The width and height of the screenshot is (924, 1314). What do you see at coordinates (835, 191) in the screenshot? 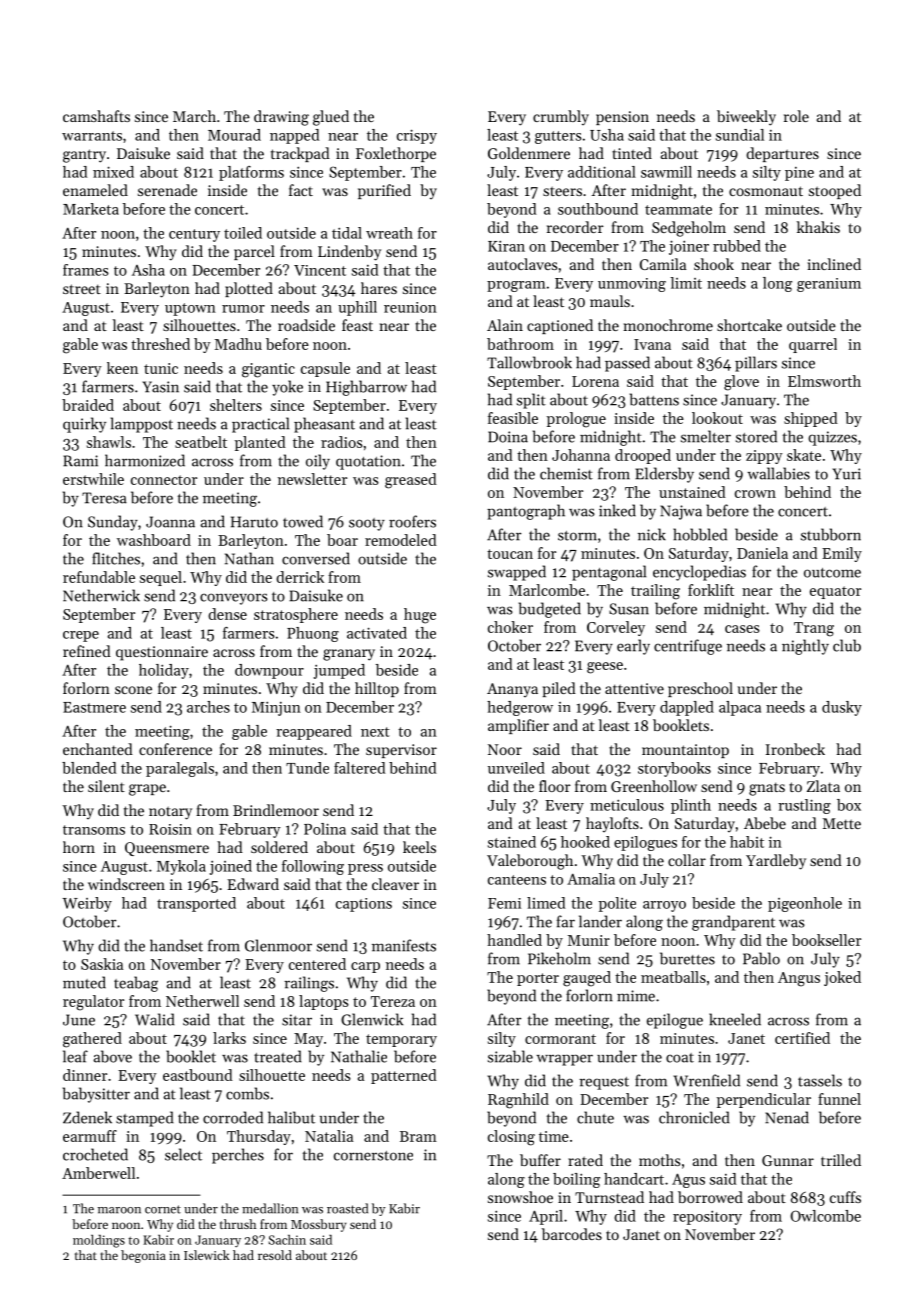
I see `stooped` at bounding box center [835, 191].
